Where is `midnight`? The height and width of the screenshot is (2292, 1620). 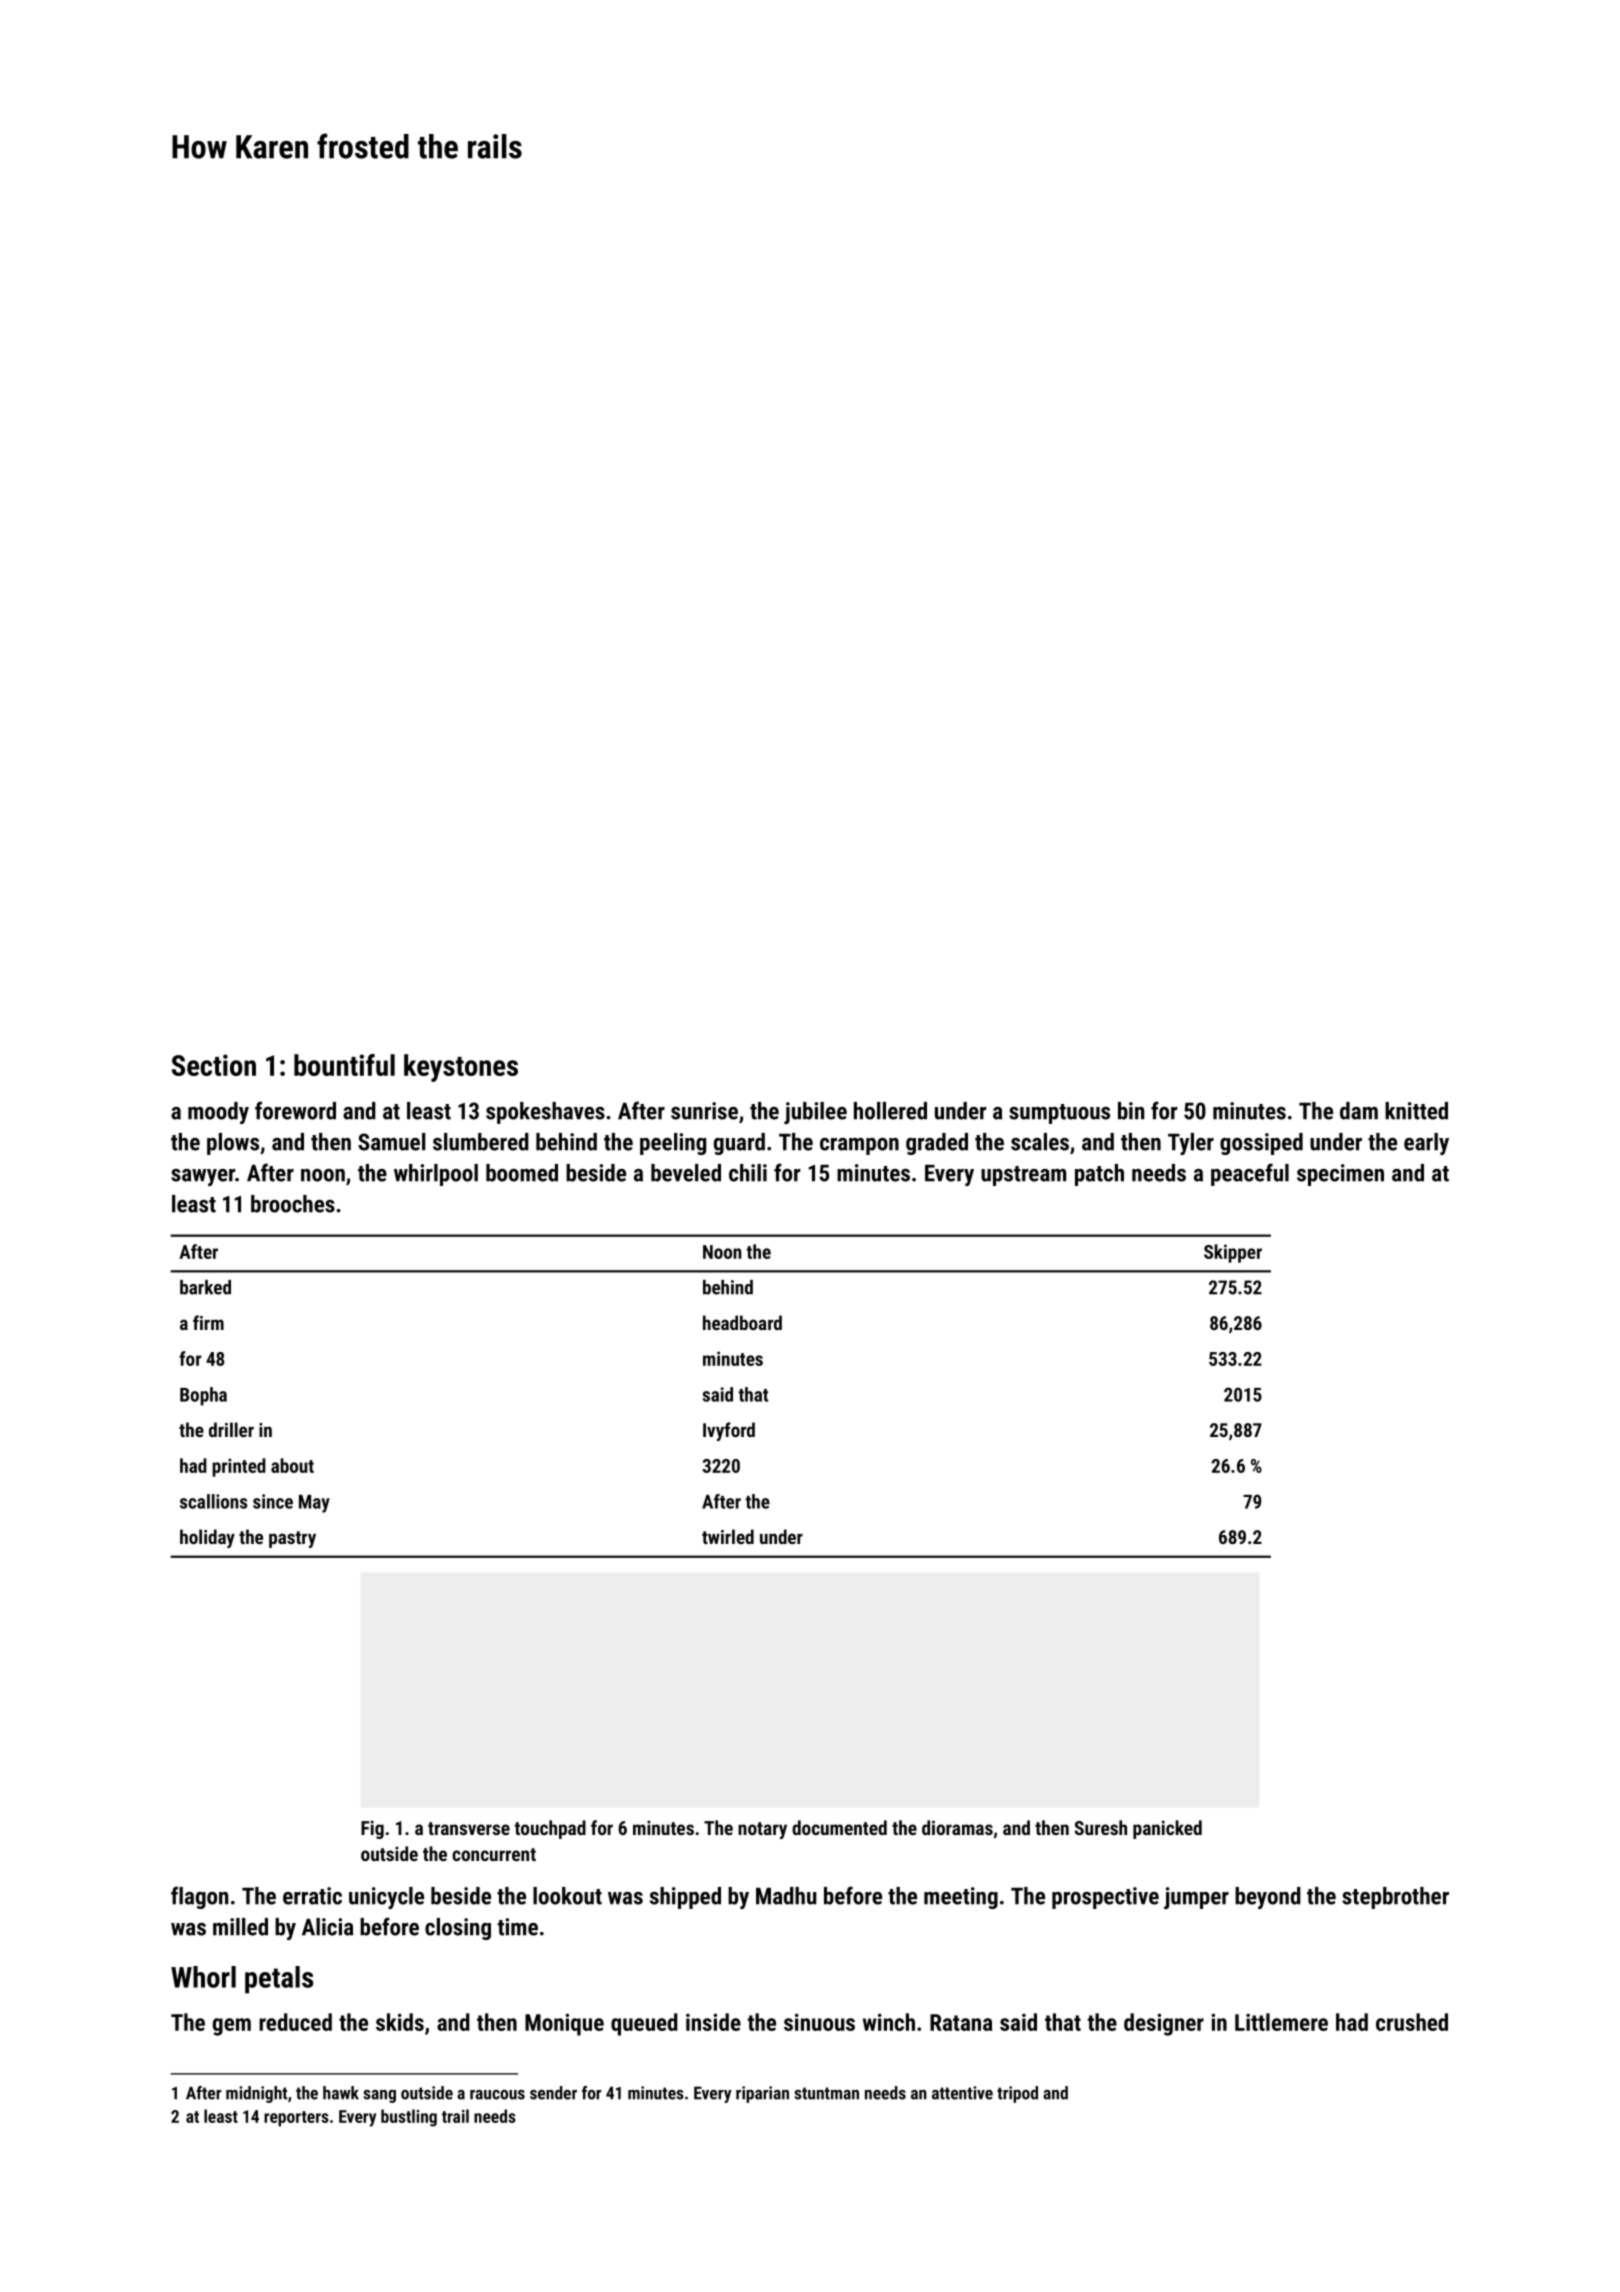 midnight is located at coordinates (257, 2094).
